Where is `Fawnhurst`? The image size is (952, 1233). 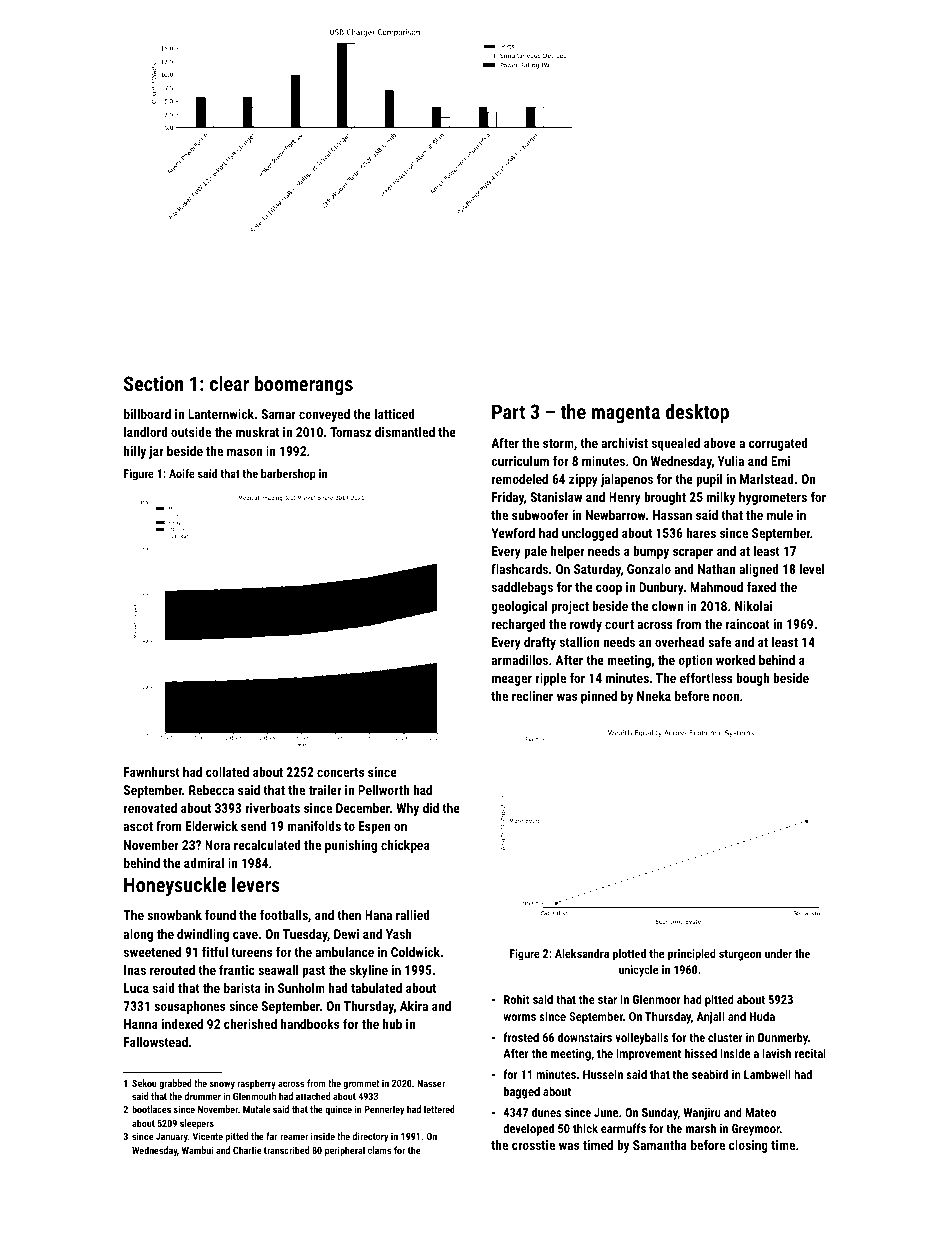
Fawnhurst is located at coordinates (152, 772).
